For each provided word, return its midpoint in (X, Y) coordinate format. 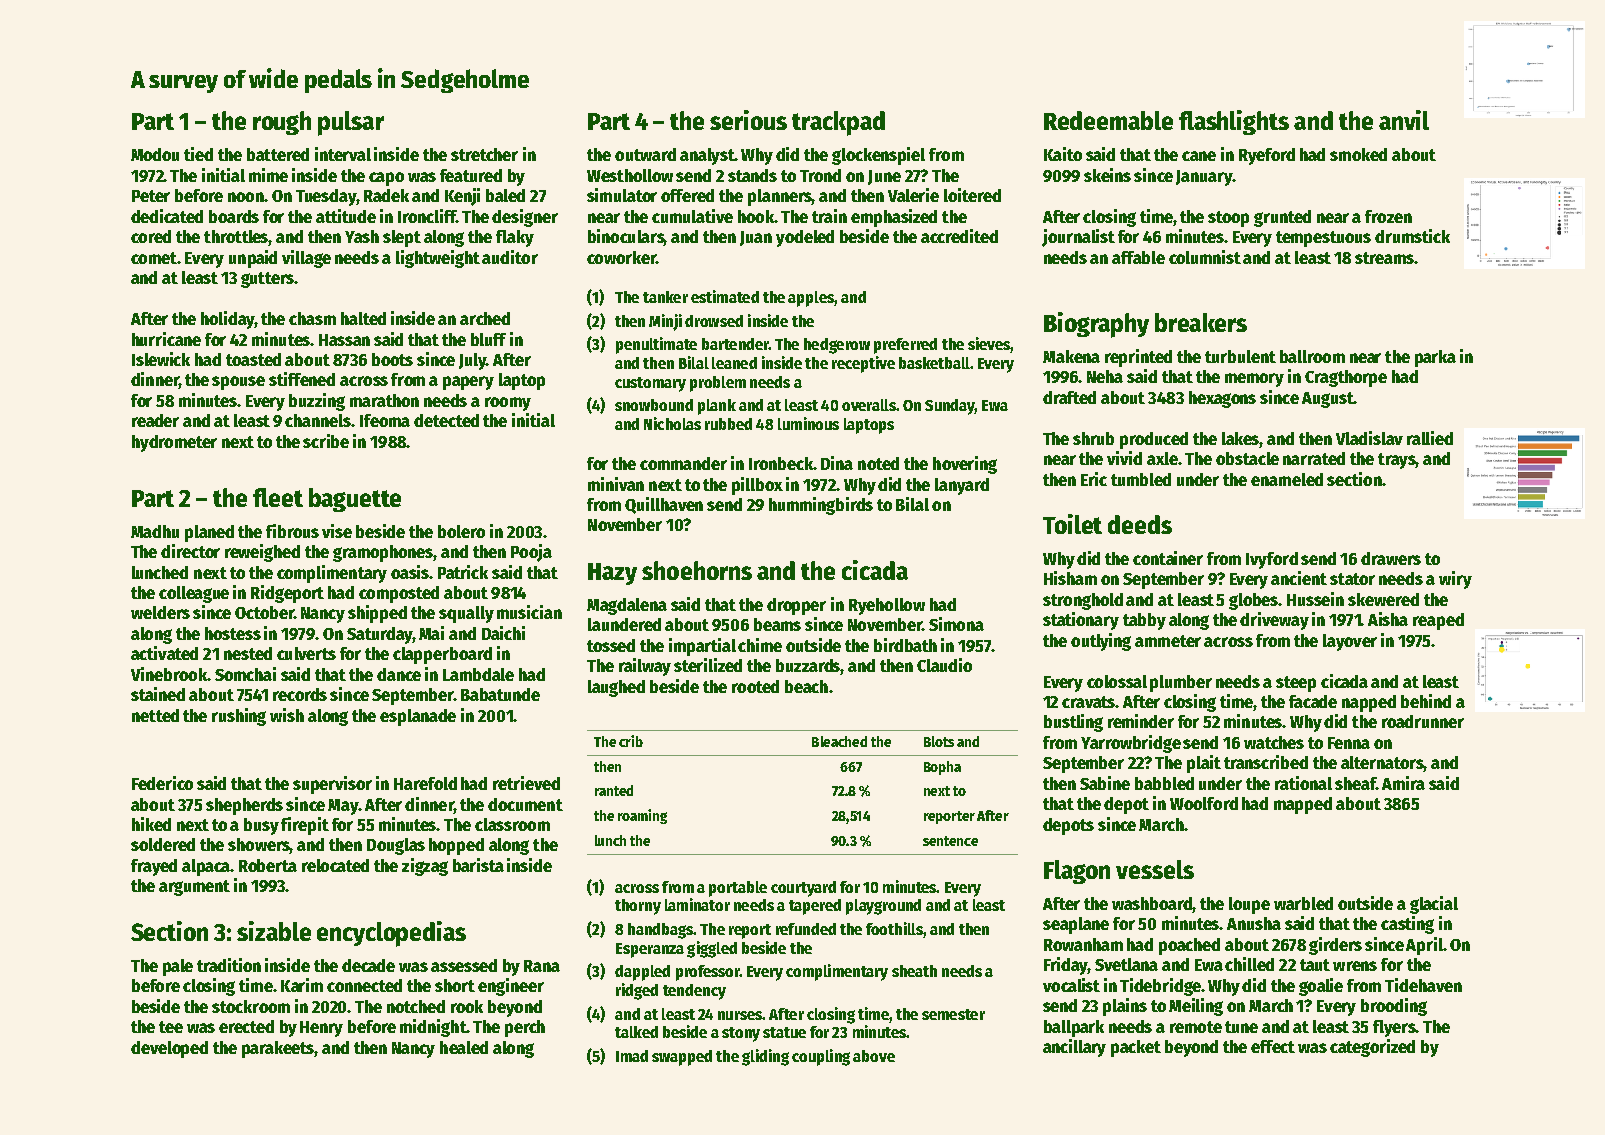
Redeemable (1108, 120)
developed (169, 1049)
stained (158, 694)
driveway (1274, 621)
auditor (510, 257)
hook (756, 216)
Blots (939, 741)
